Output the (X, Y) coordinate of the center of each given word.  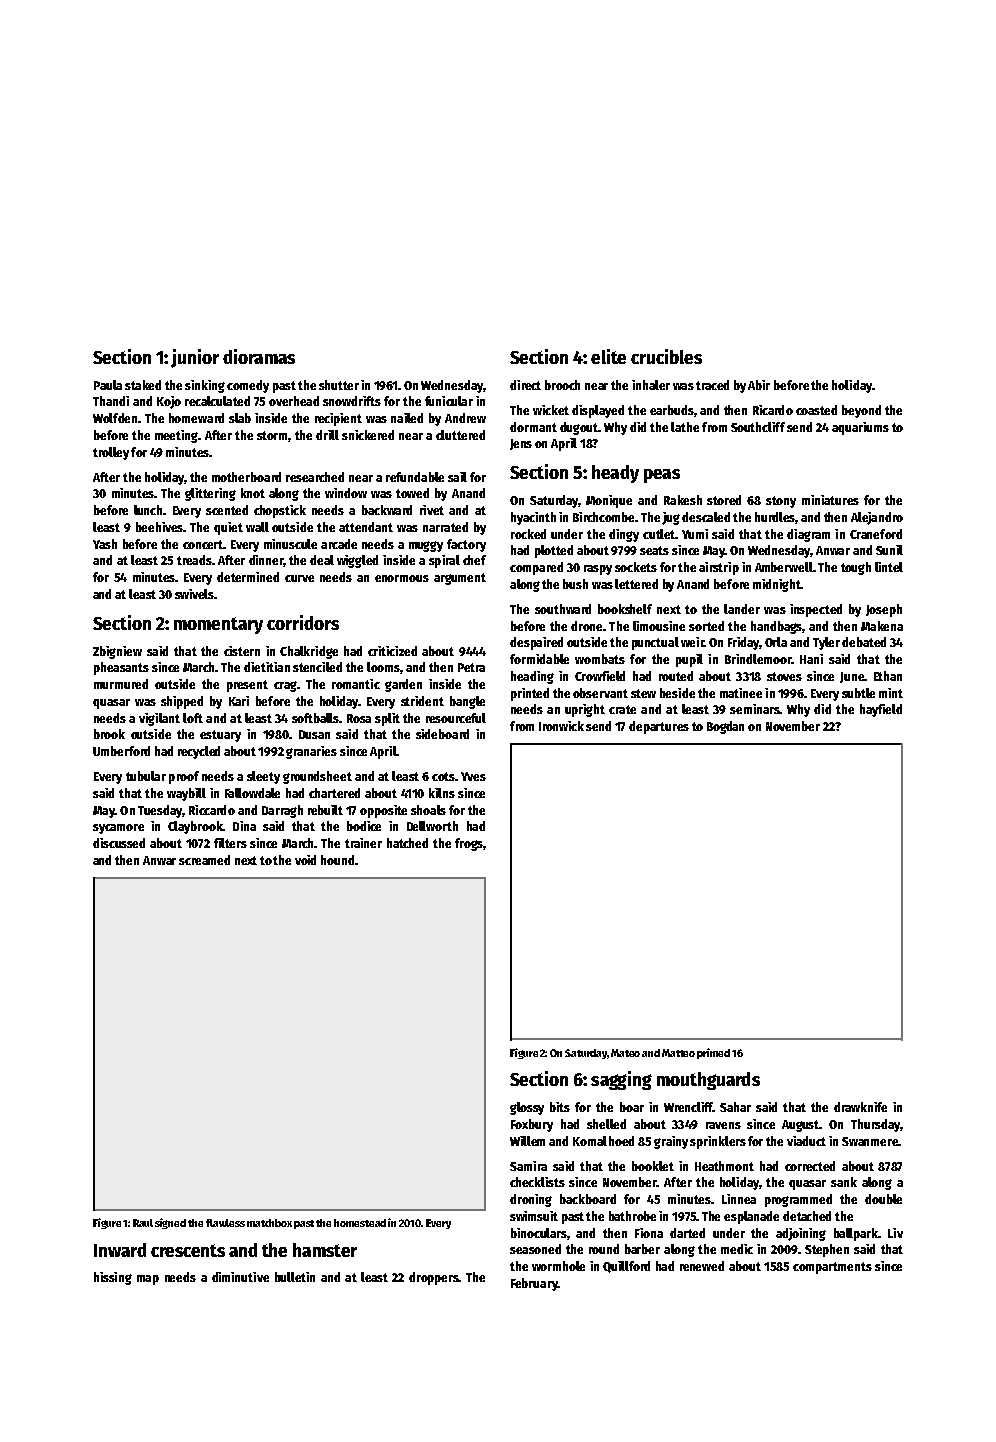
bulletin (295, 1277)
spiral (444, 561)
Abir (759, 385)
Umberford (121, 751)
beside (677, 693)
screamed (204, 860)
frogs (469, 844)
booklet (653, 1166)
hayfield (881, 710)
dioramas (259, 356)
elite (608, 356)
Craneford (876, 534)
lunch (148, 510)
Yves (473, 776)
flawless (225, 1223)
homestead (360, 1223)
